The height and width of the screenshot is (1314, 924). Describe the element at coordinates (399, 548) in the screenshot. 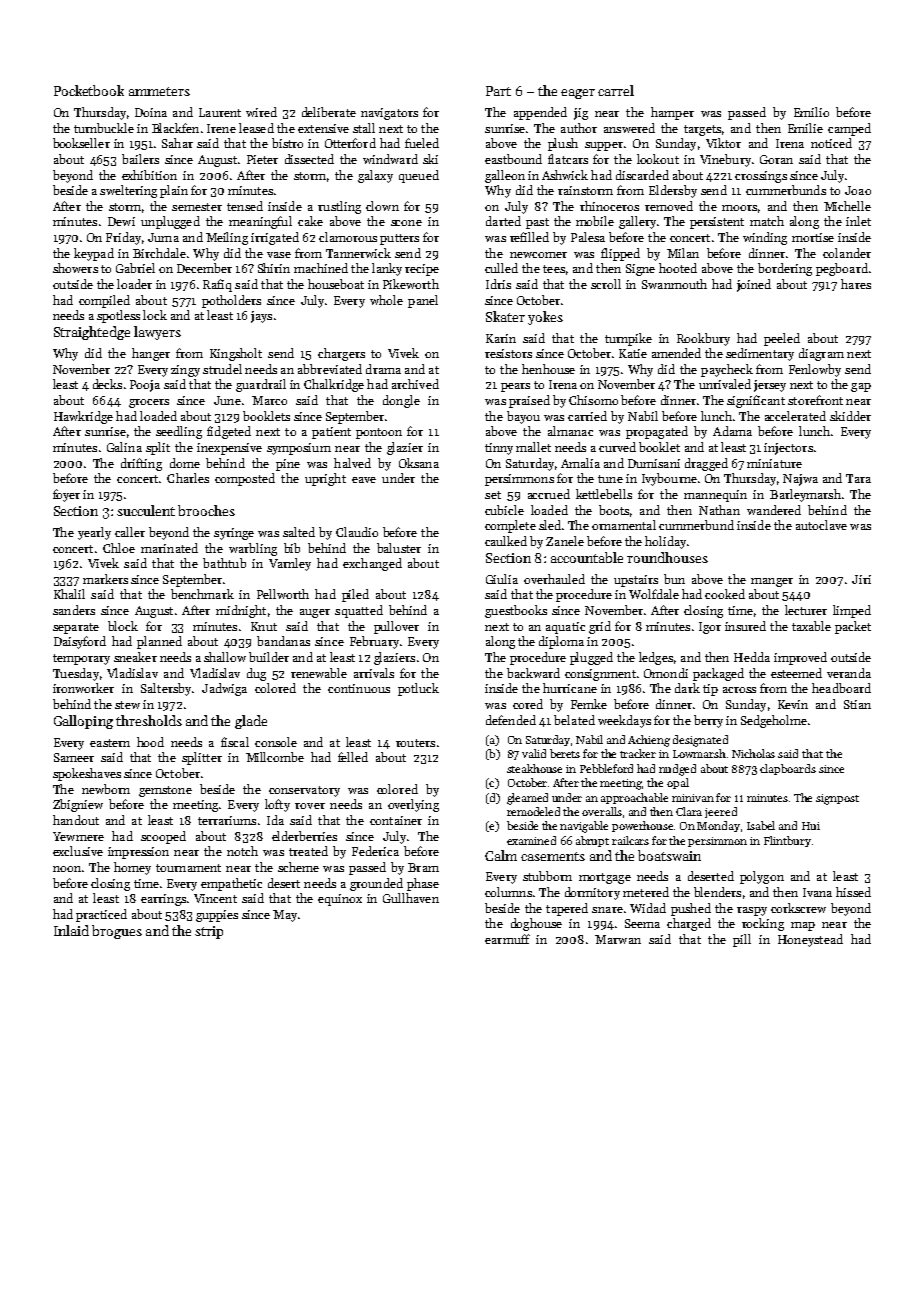

I see `baluster` at that location.
